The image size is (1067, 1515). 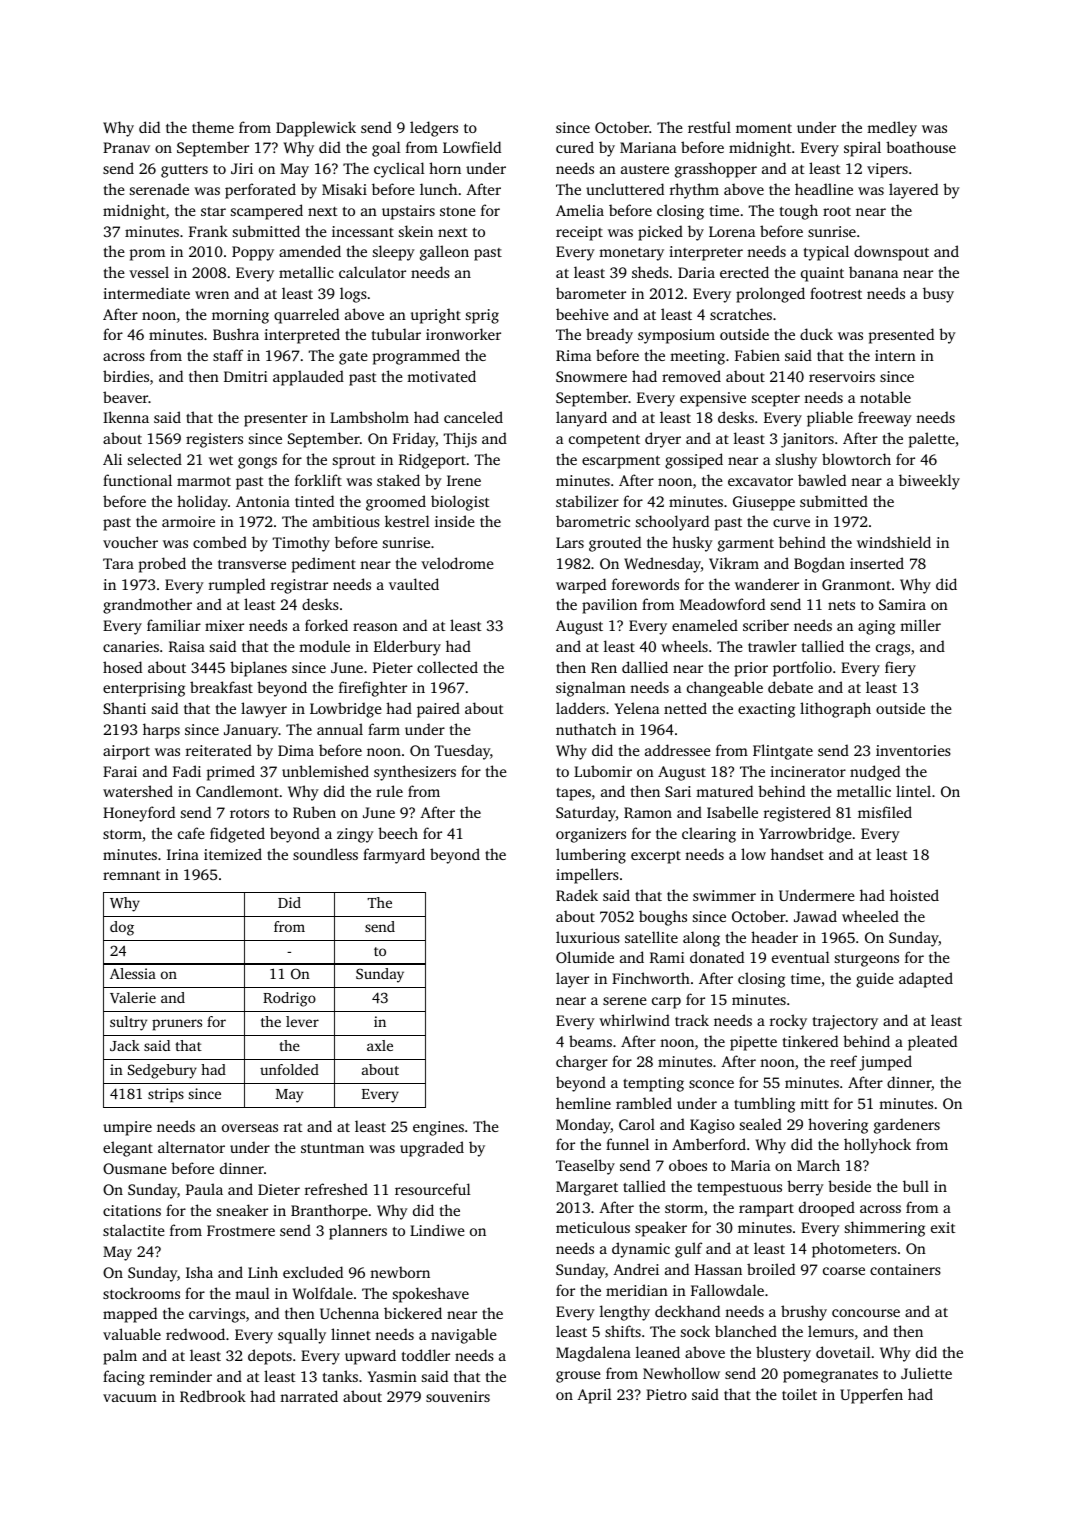 What do you see at coordinates (926, 980) in the image?
I see `adapted` at bounding box center [926, 980].
